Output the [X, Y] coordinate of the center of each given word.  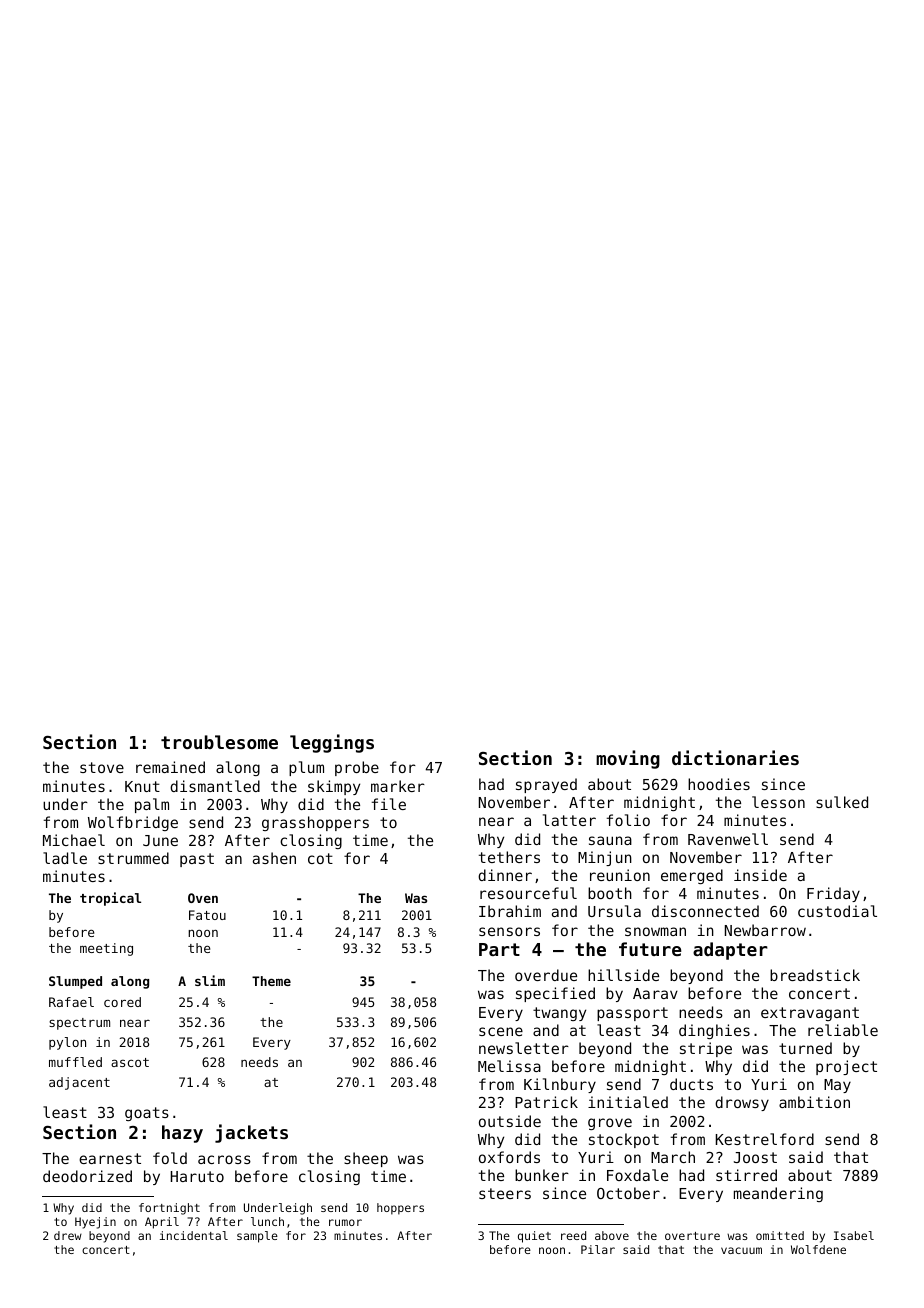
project [846, 1067]
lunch [267, 1221]
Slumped [75, 982]
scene [501, 1031]
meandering [778, 1194]
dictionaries [735, 757]
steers [505, 1193]
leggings [332, 743]
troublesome [219, 742]
